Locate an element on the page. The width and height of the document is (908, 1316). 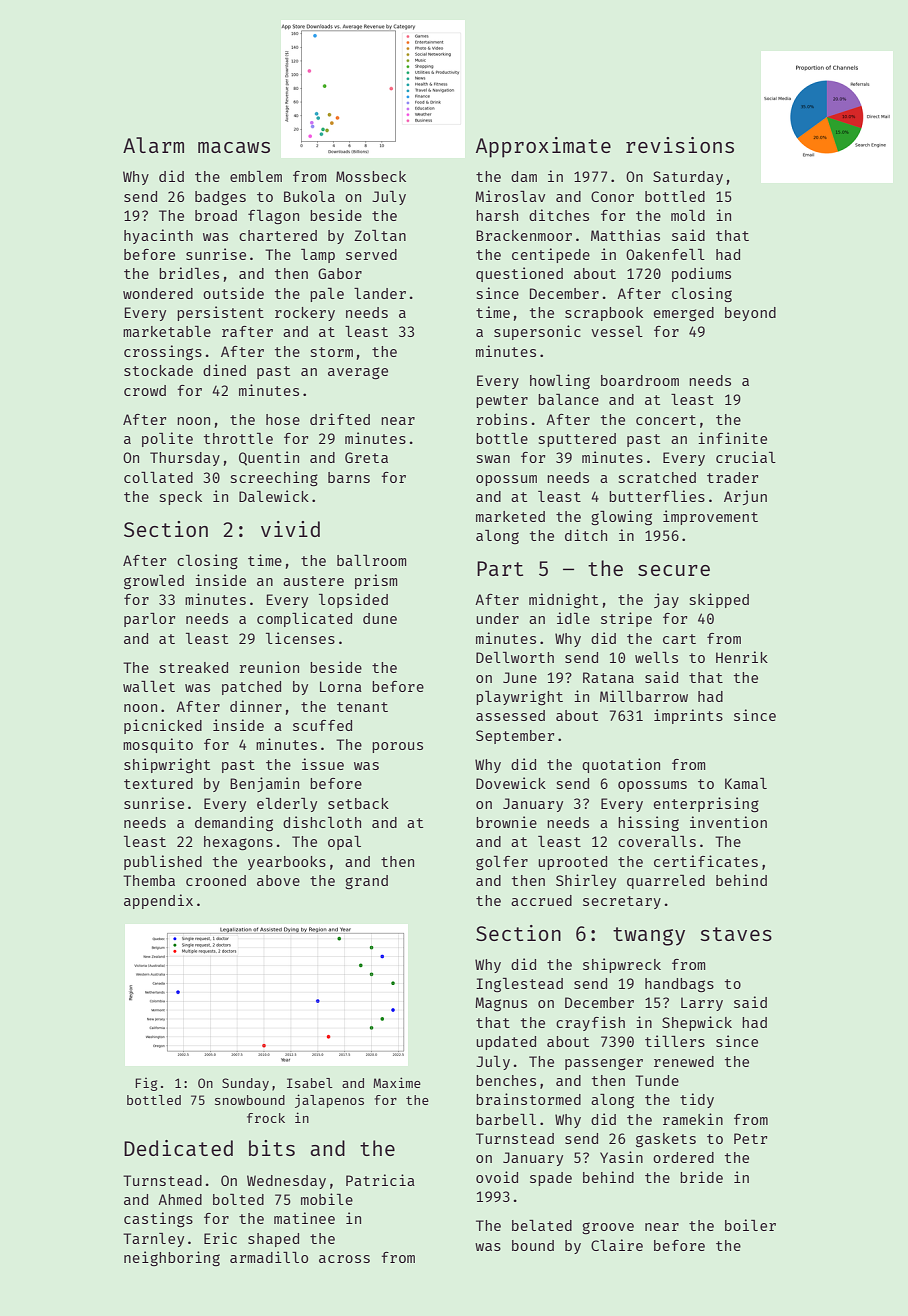
playwright is located at coordinates (519, 698).
